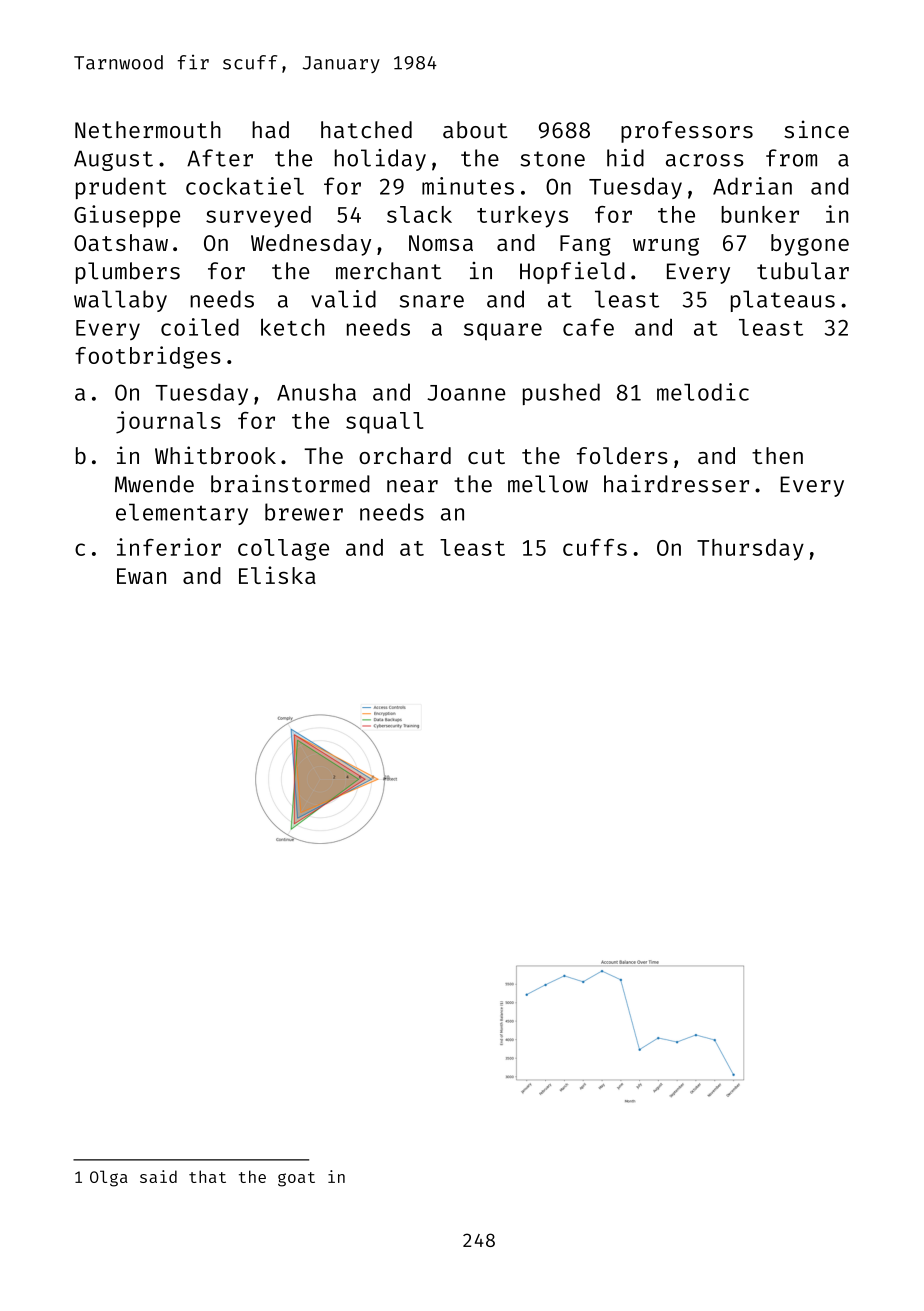  I want to click on that, so click(207, 1176).
